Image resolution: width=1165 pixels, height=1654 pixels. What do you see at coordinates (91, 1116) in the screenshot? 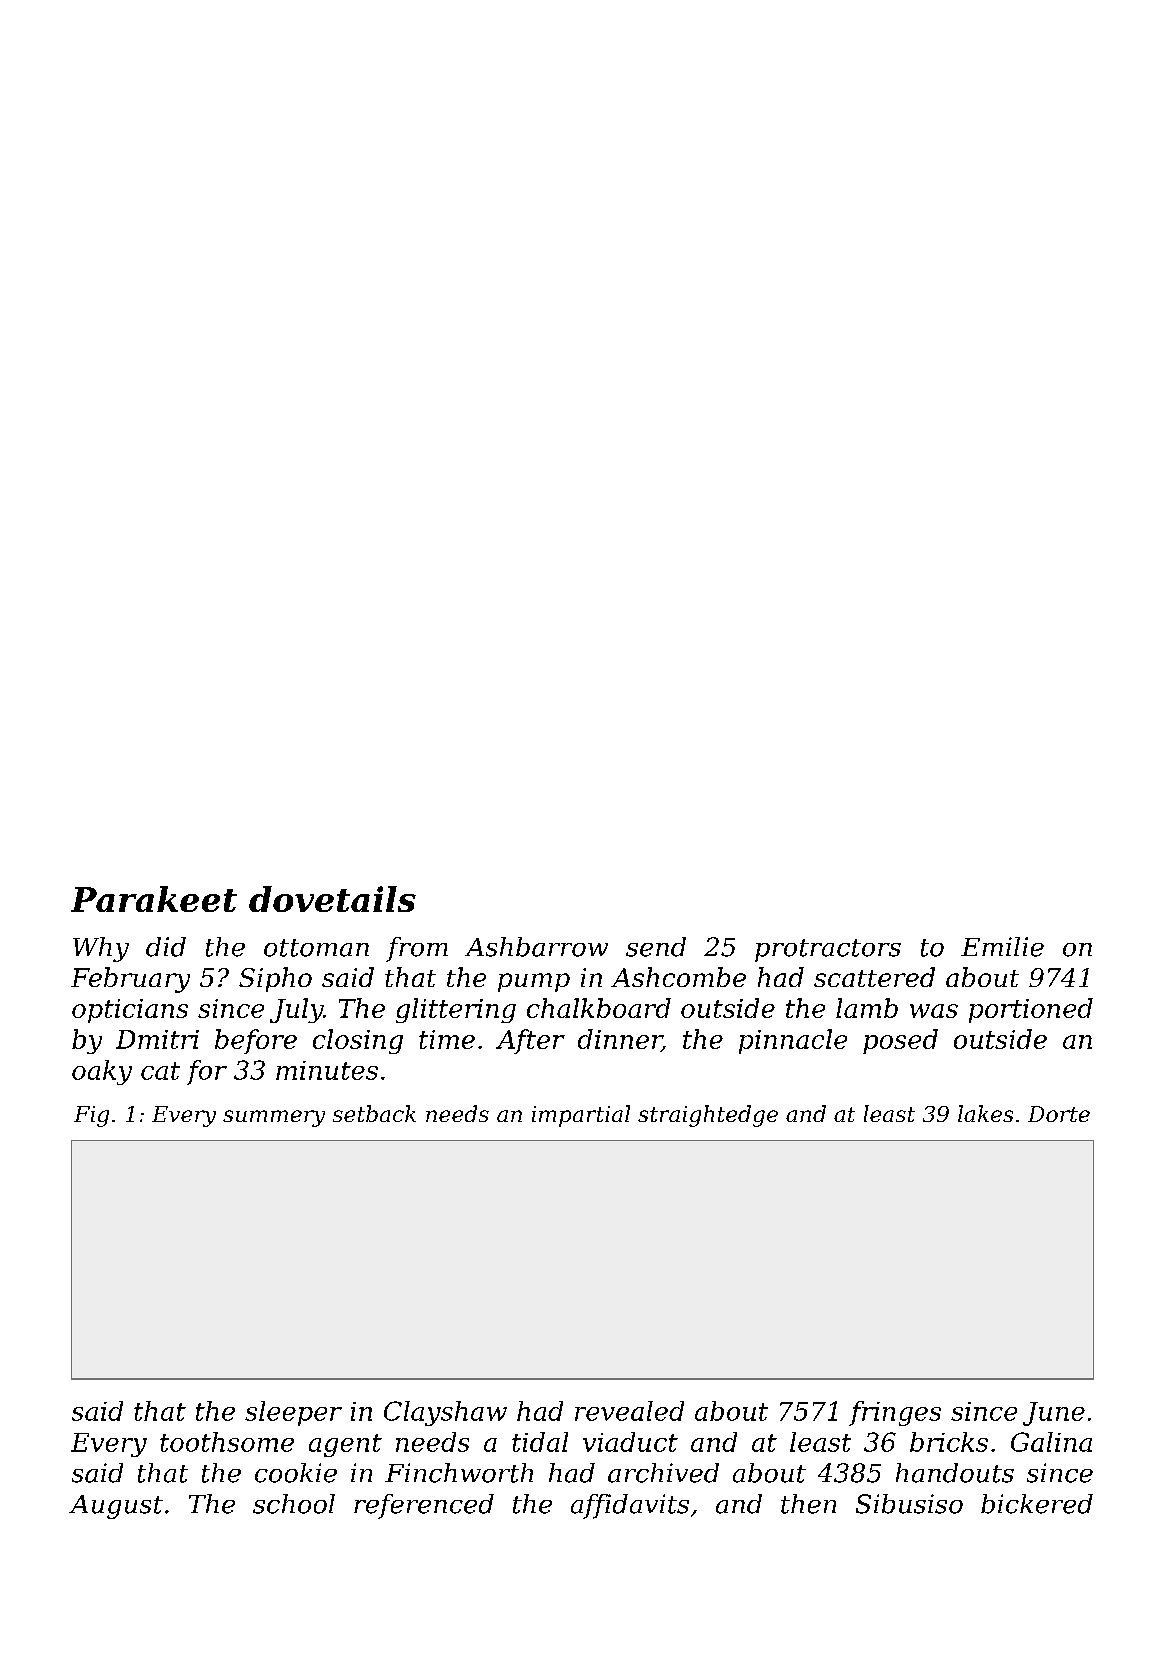
I see `Fig` at bounding box center [91, 1116].
